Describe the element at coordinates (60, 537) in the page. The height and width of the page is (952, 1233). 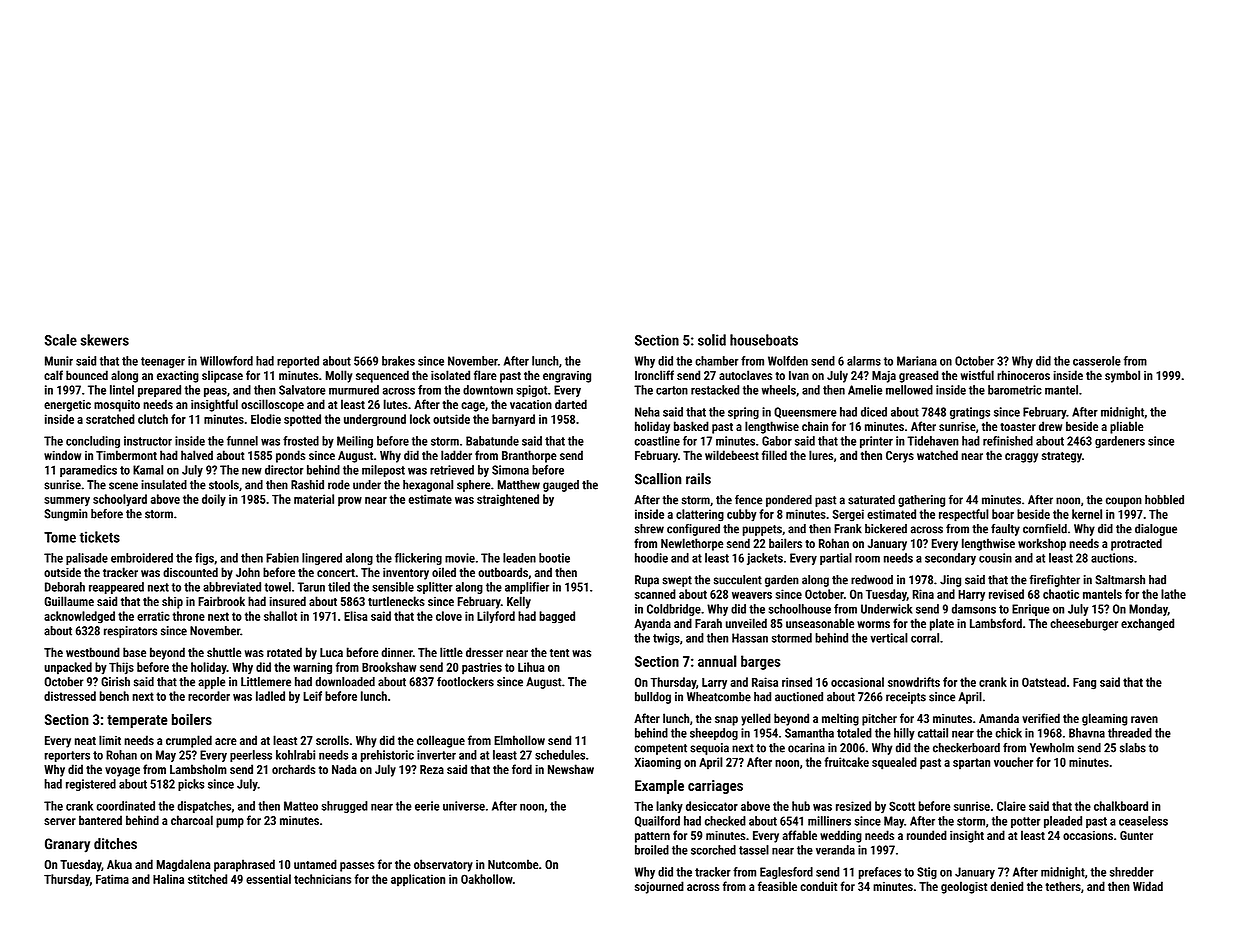
I see `Tome` at that location.
